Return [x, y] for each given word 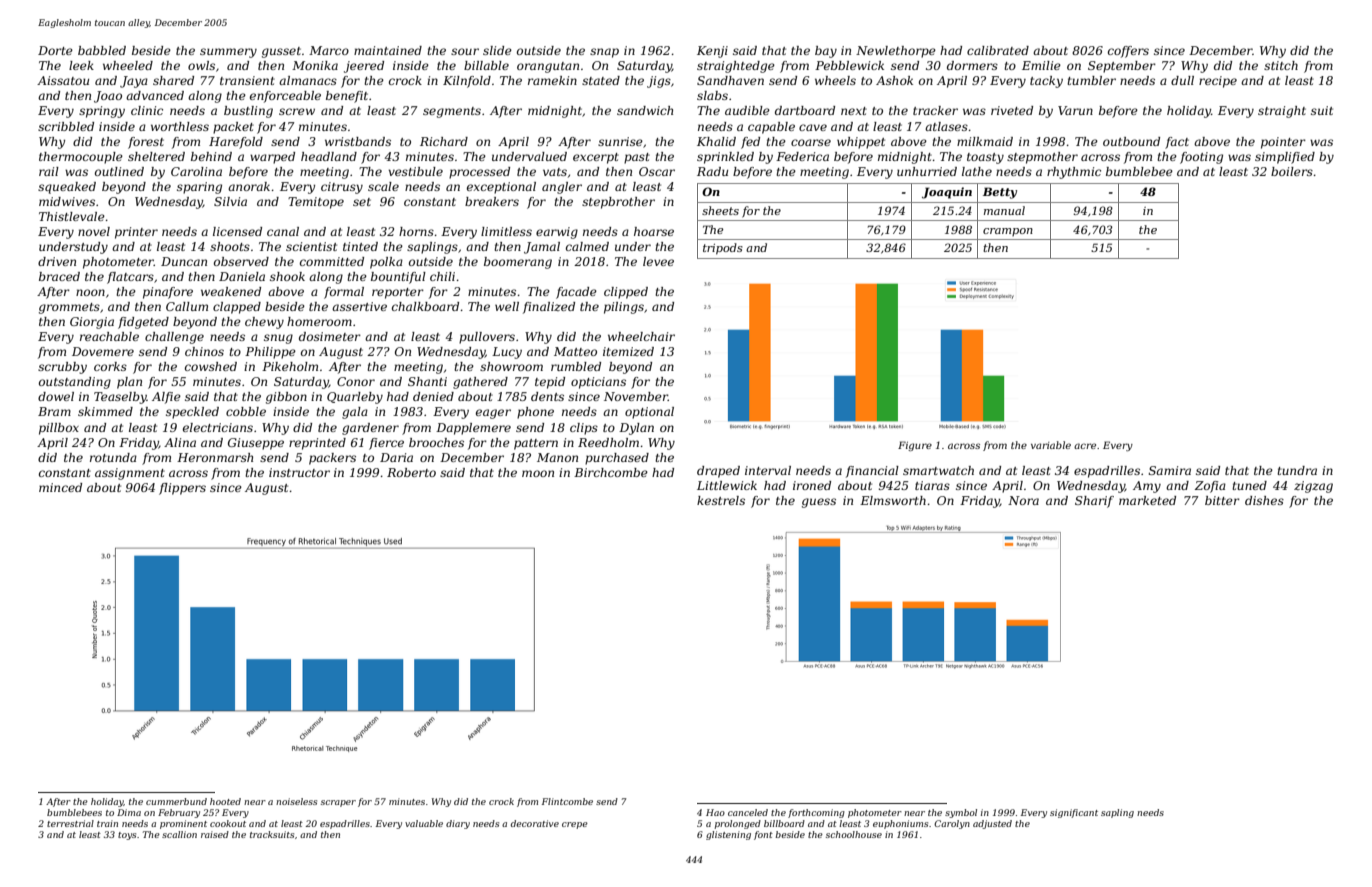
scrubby [62, 368]
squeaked [67, 188]
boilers [1292, 171]
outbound [1131, 141]
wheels [835, 80]
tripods [723, 249]
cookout [228, 823]
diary [458, 824]
